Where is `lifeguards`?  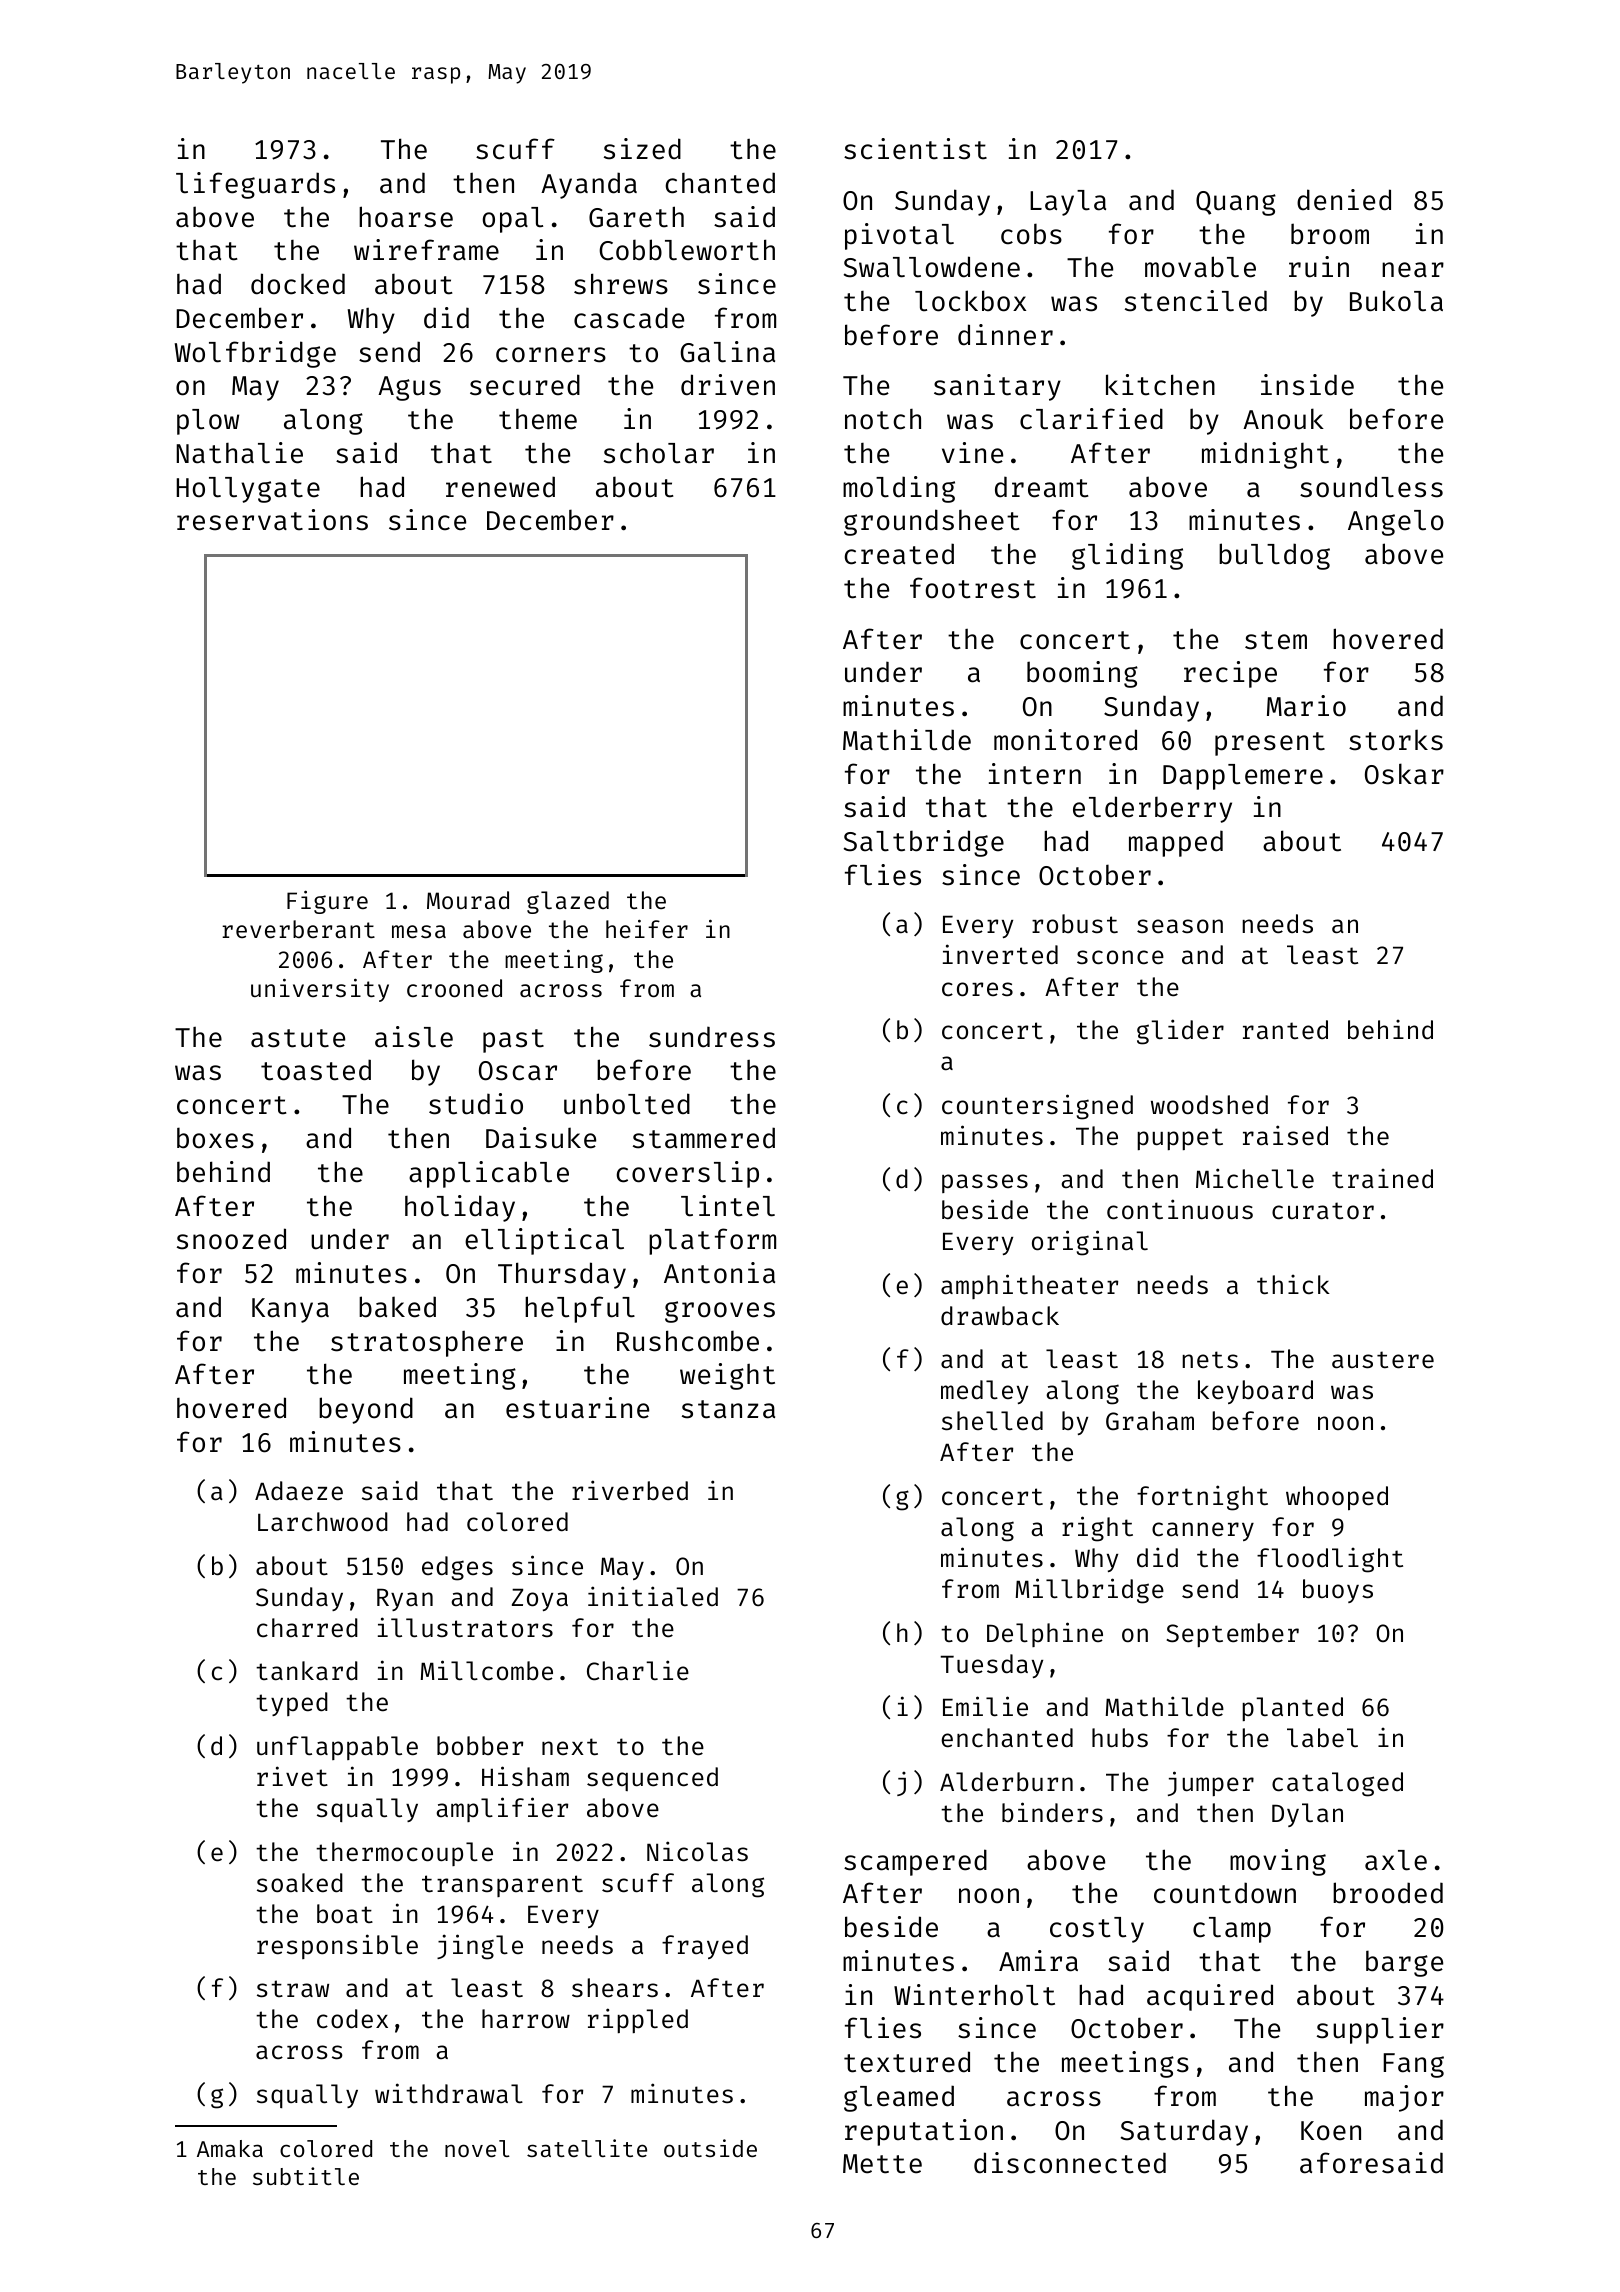
lifeguards is located at coordinates (255, 185).
